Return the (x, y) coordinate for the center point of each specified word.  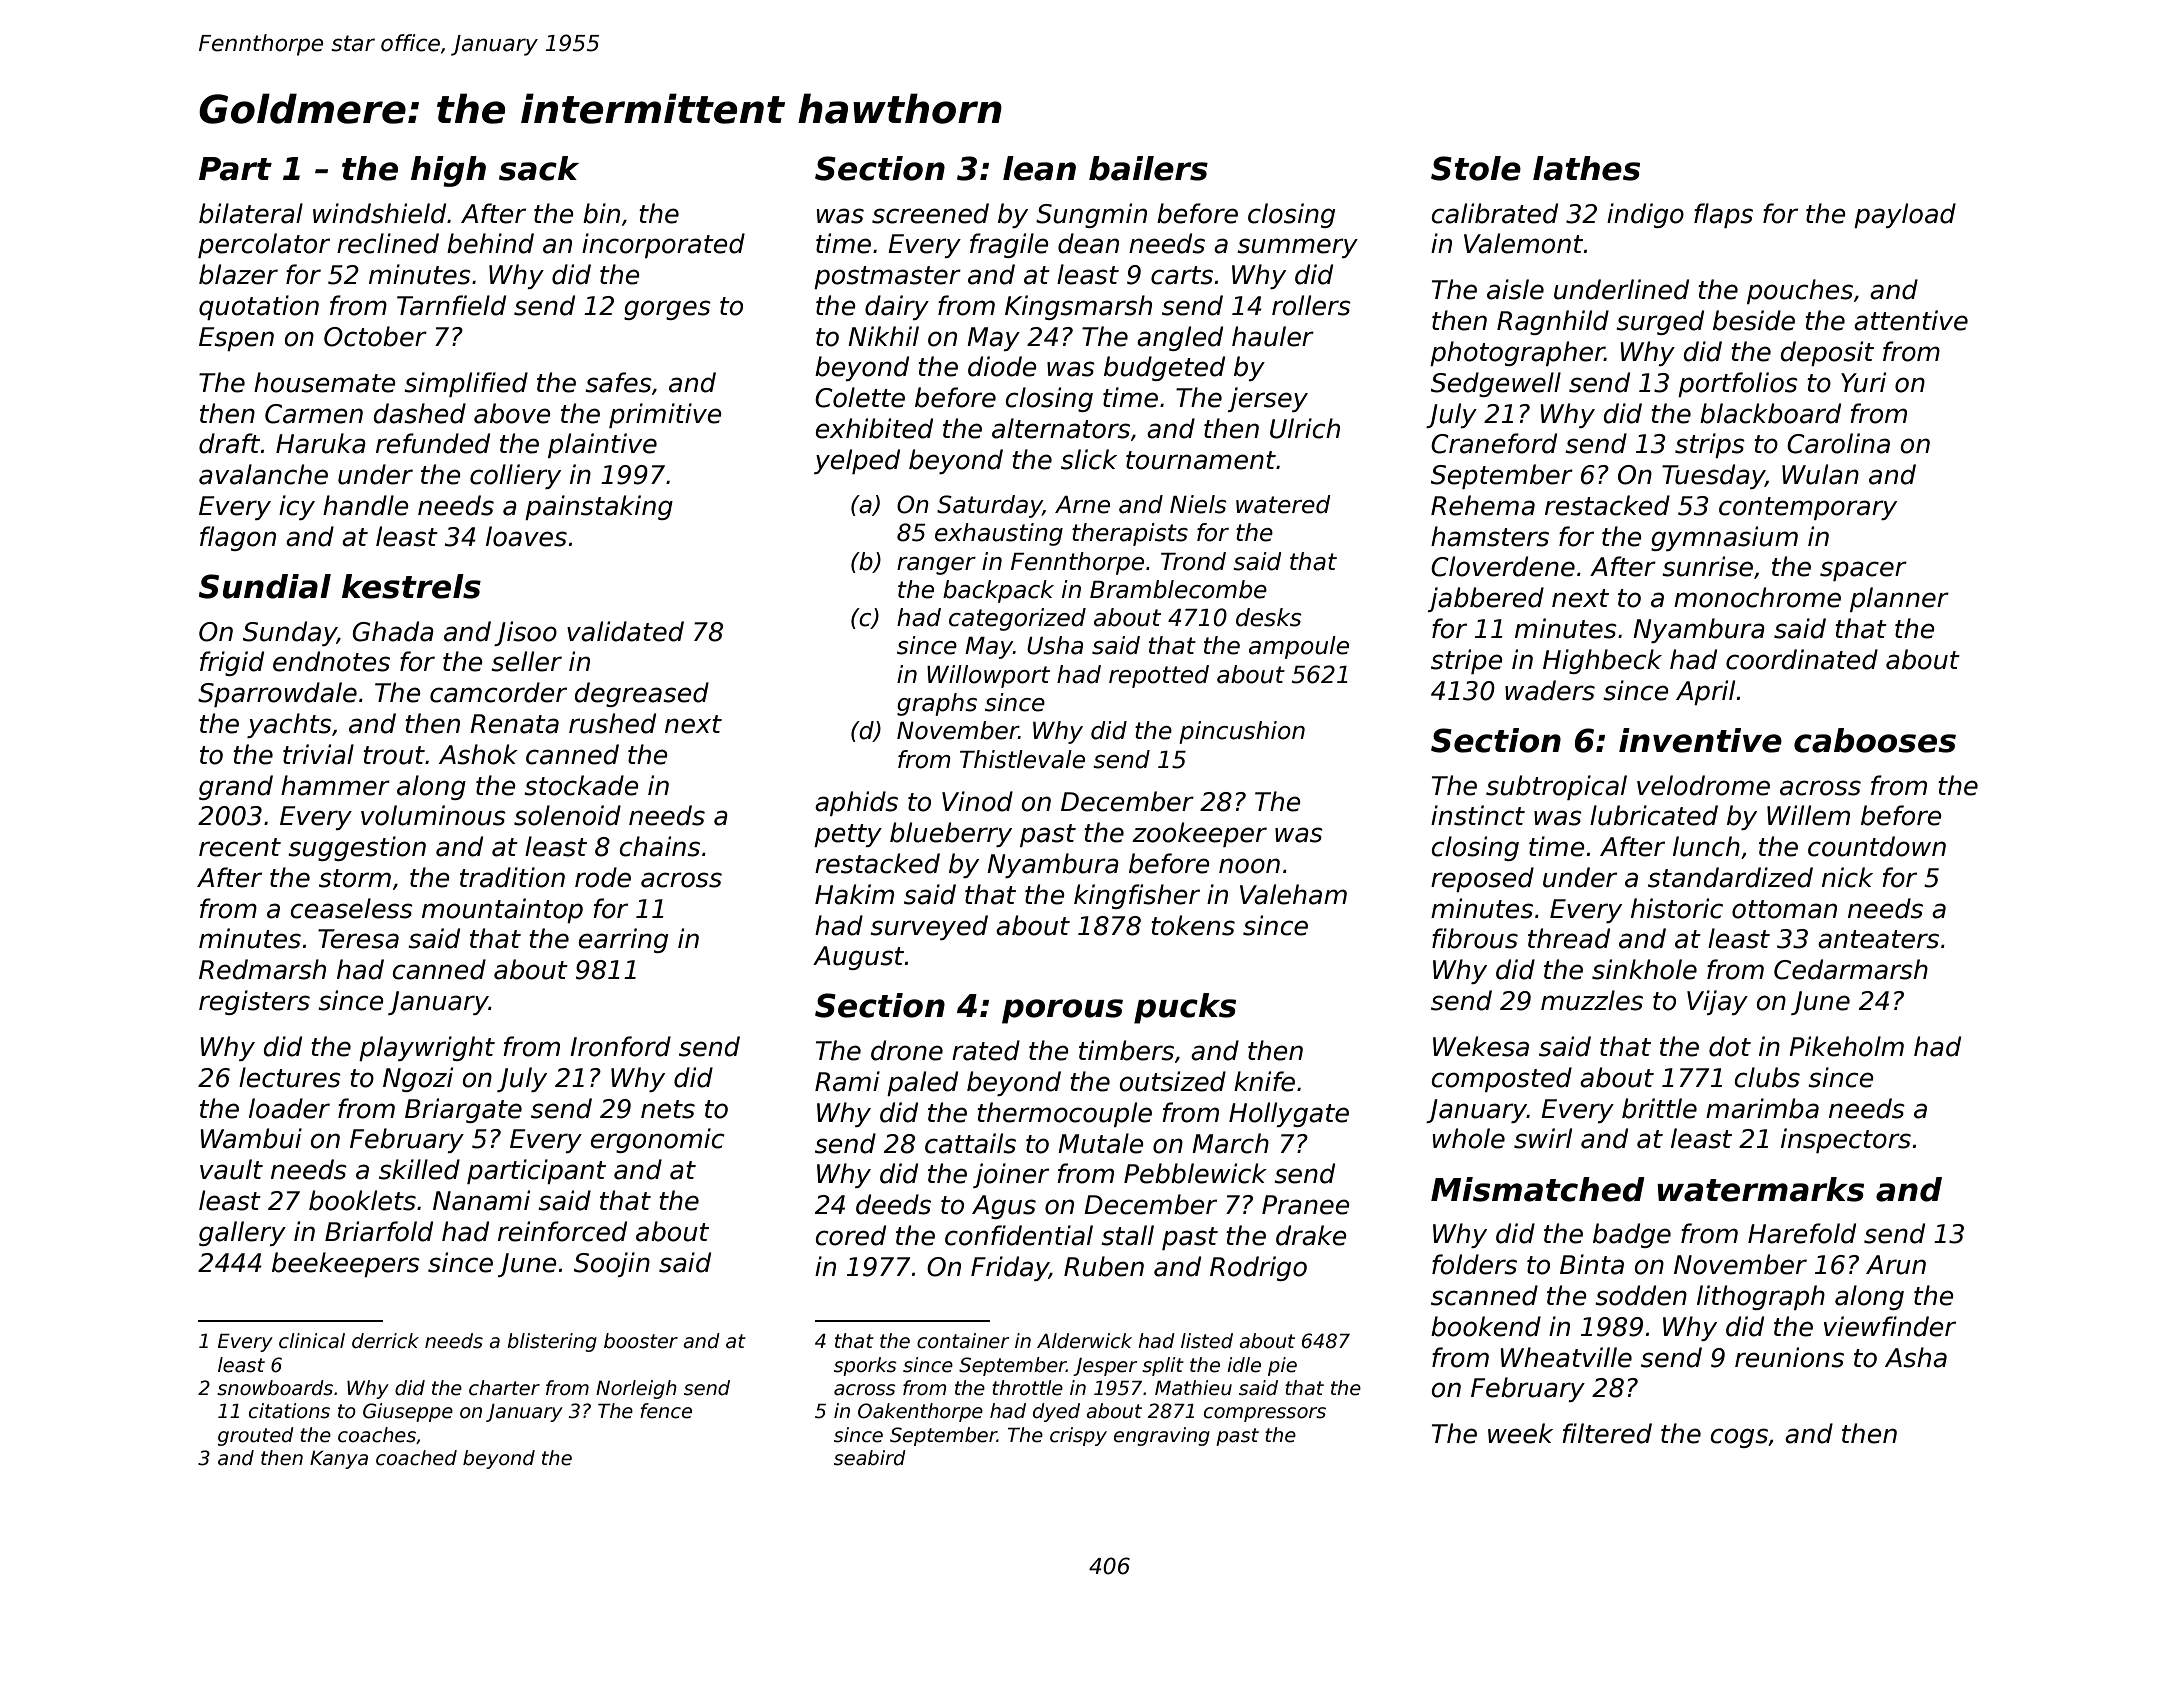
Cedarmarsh (1851, 969)
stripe (1467, 661)
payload (1905, 215)
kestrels (411, 586)
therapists (1130, 534)
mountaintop (502, 910)
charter (504, 1388)
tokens (1193, 925)
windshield (379, 213)
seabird (870, 1458)
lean (1039, 168)
